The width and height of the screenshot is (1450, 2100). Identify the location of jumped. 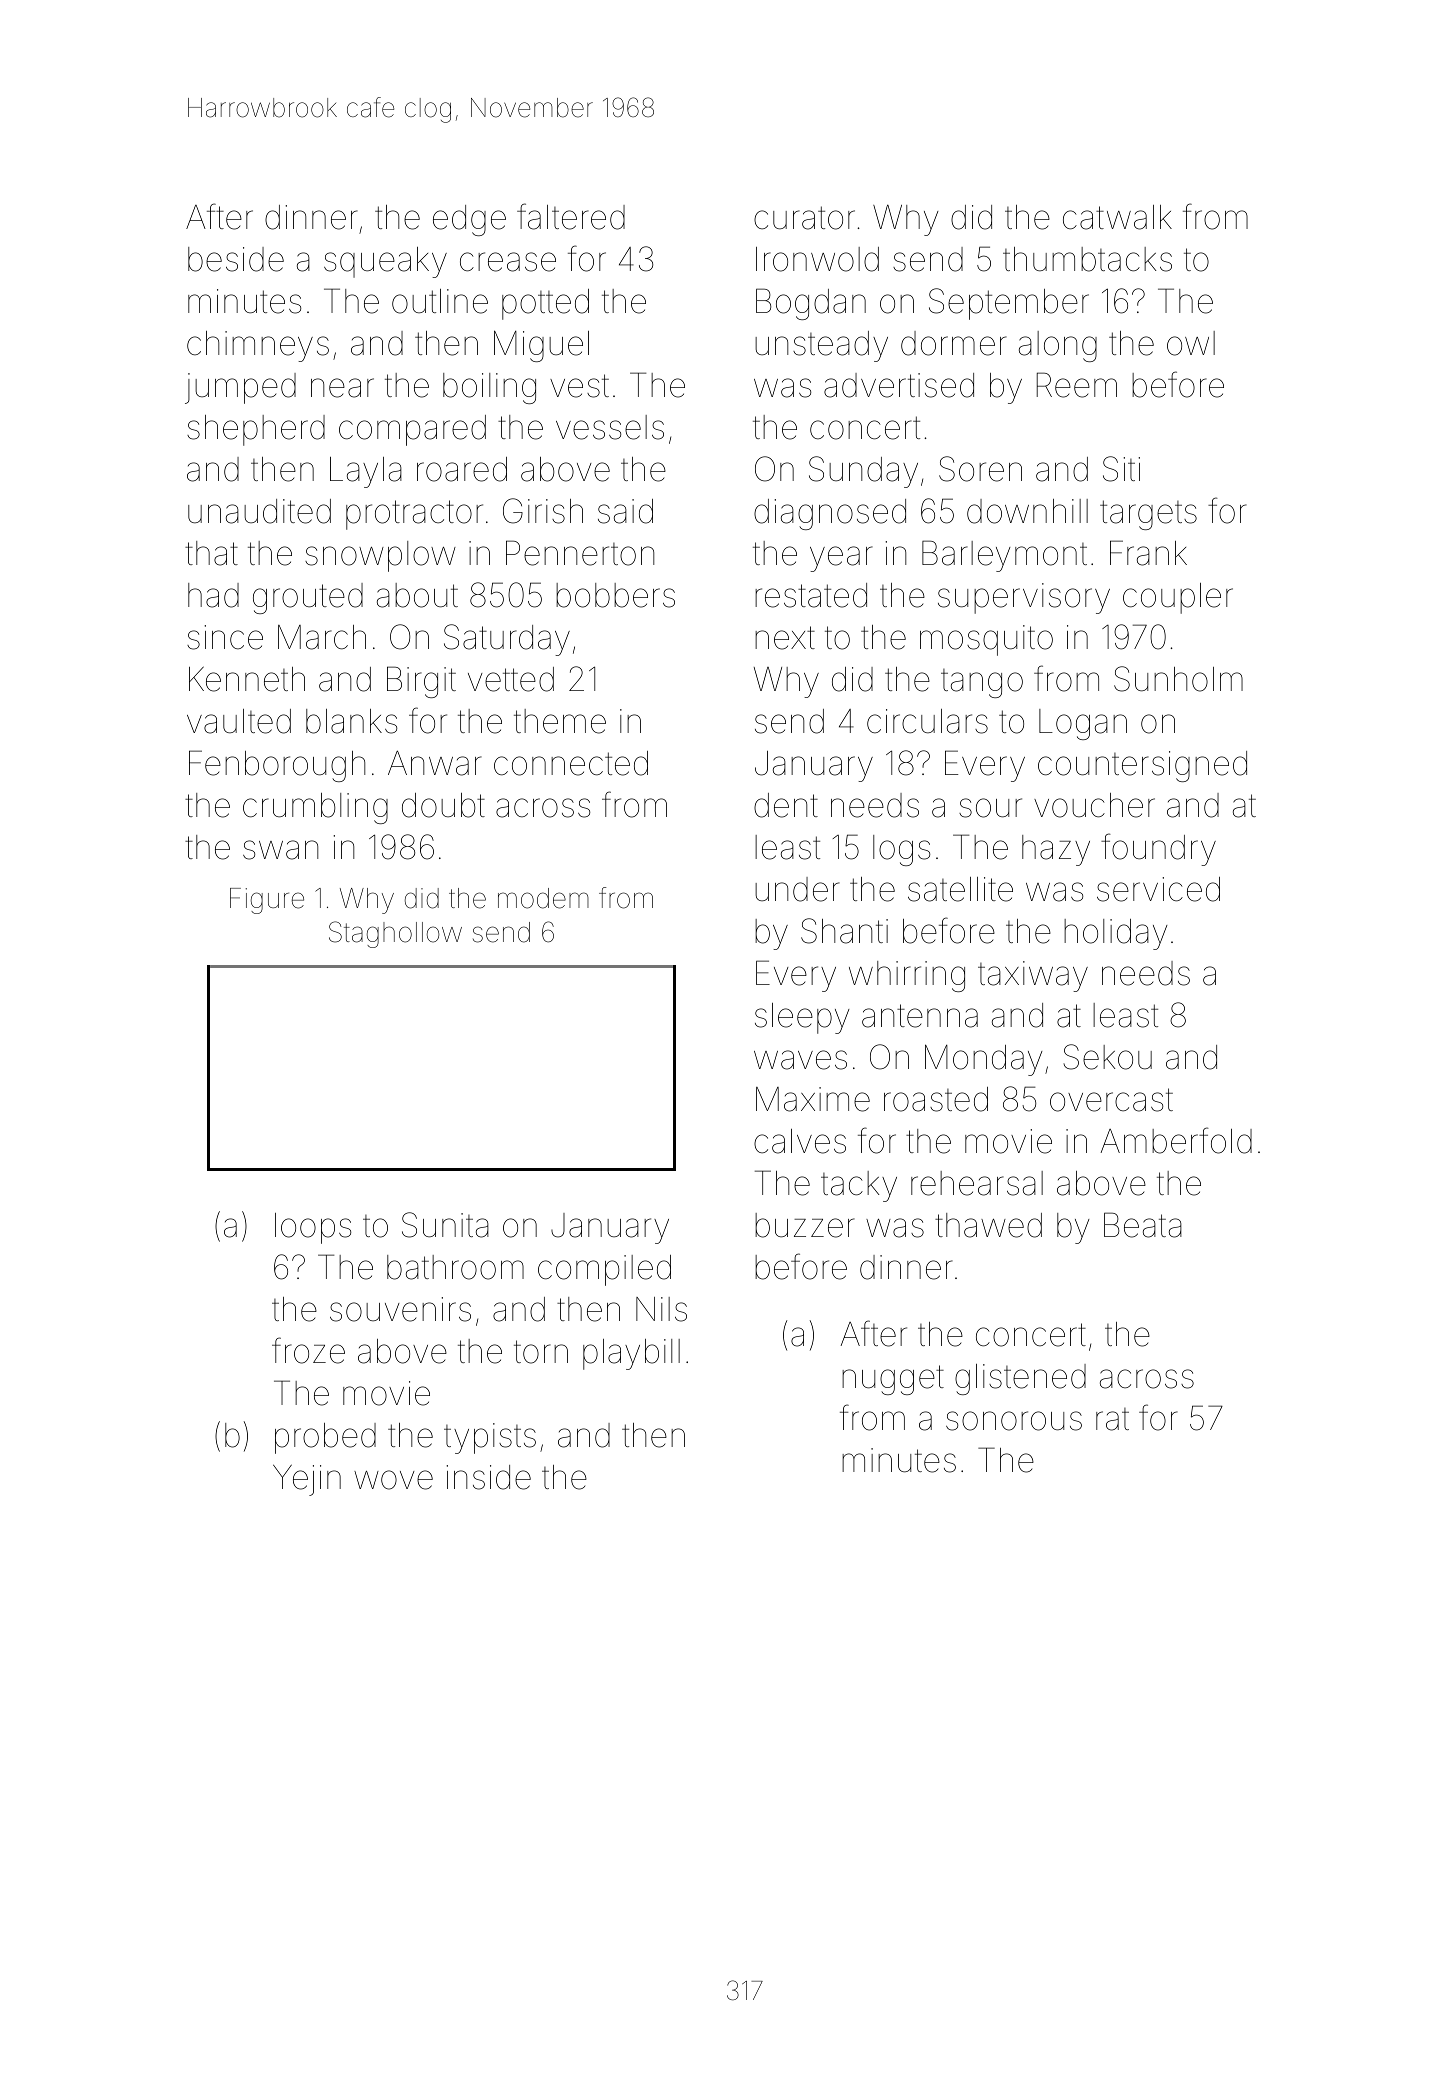
(240, 388).
